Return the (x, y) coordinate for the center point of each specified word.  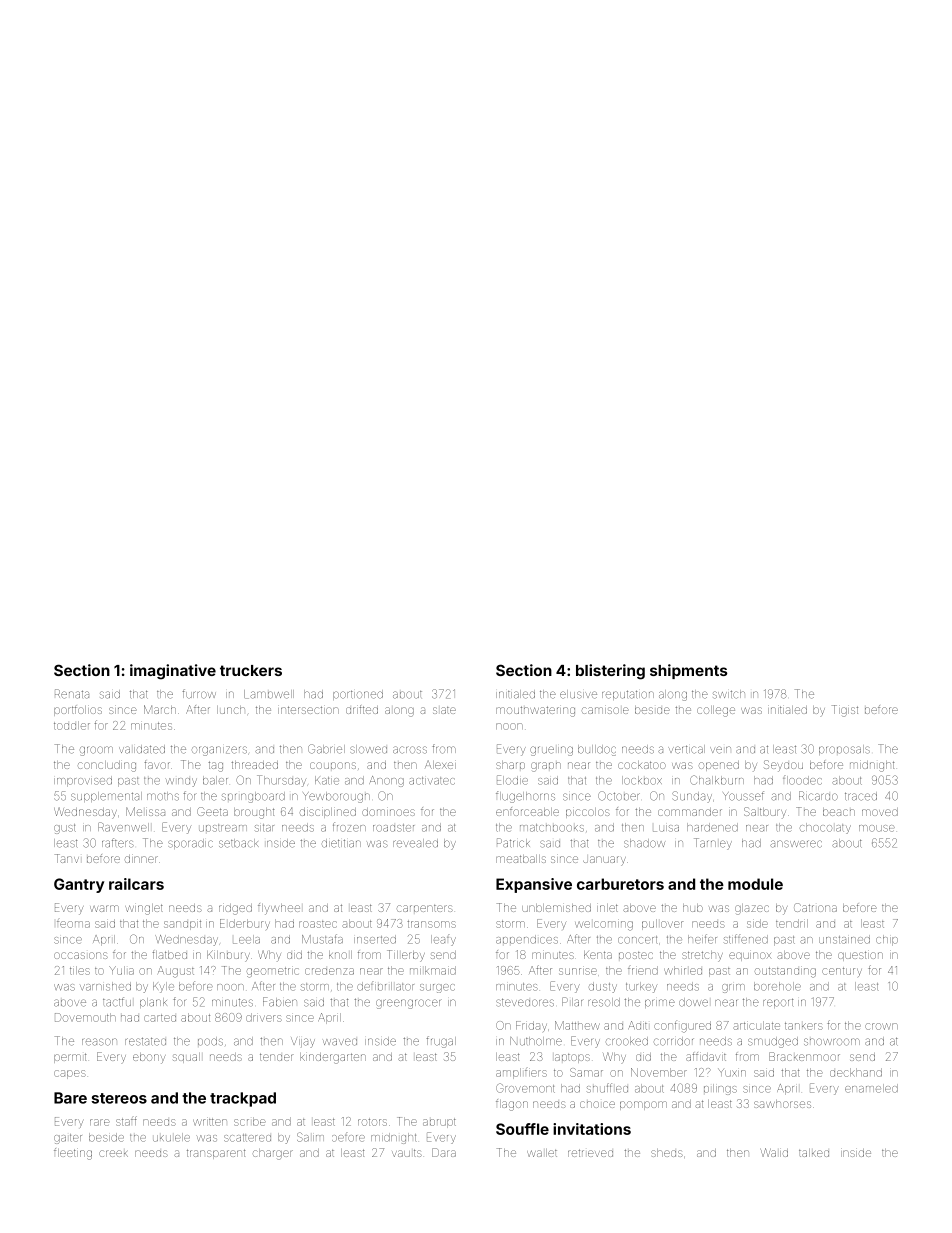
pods (210, 1041)
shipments (688, 671)
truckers (251, 670)
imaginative (173, 672)
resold (604, 1002)
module (755, 884)
